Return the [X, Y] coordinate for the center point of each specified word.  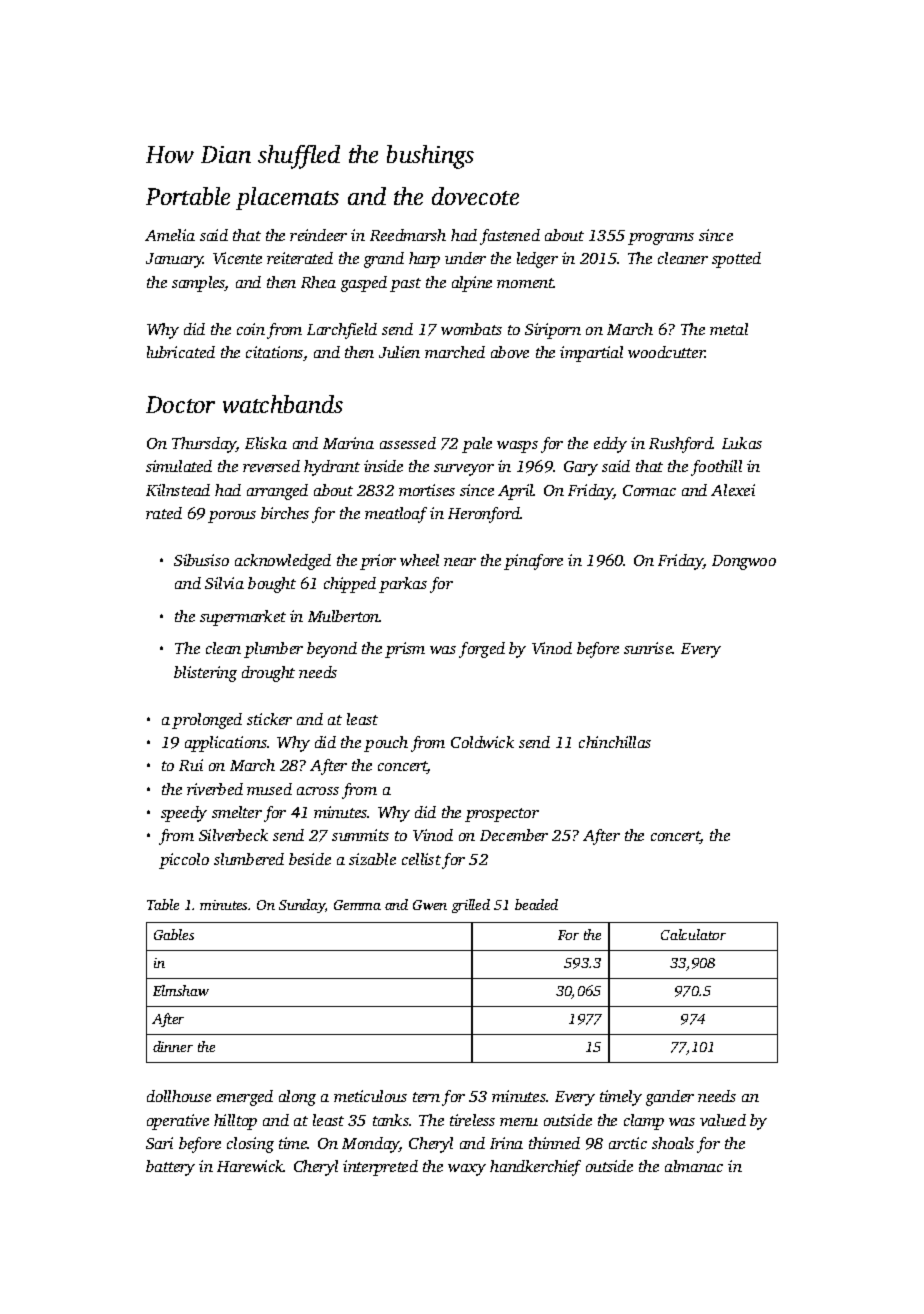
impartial [591, 354]
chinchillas [615, 742]
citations [274, 352]
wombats [471, 329]
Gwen [430, 905]
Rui [191, 765]
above [510, 352]
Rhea [318, 282]
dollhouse [179, 1096]
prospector [502, 815]
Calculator [693, 934]
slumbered [249, 859]
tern [426, 1097]
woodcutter [666, 352]
